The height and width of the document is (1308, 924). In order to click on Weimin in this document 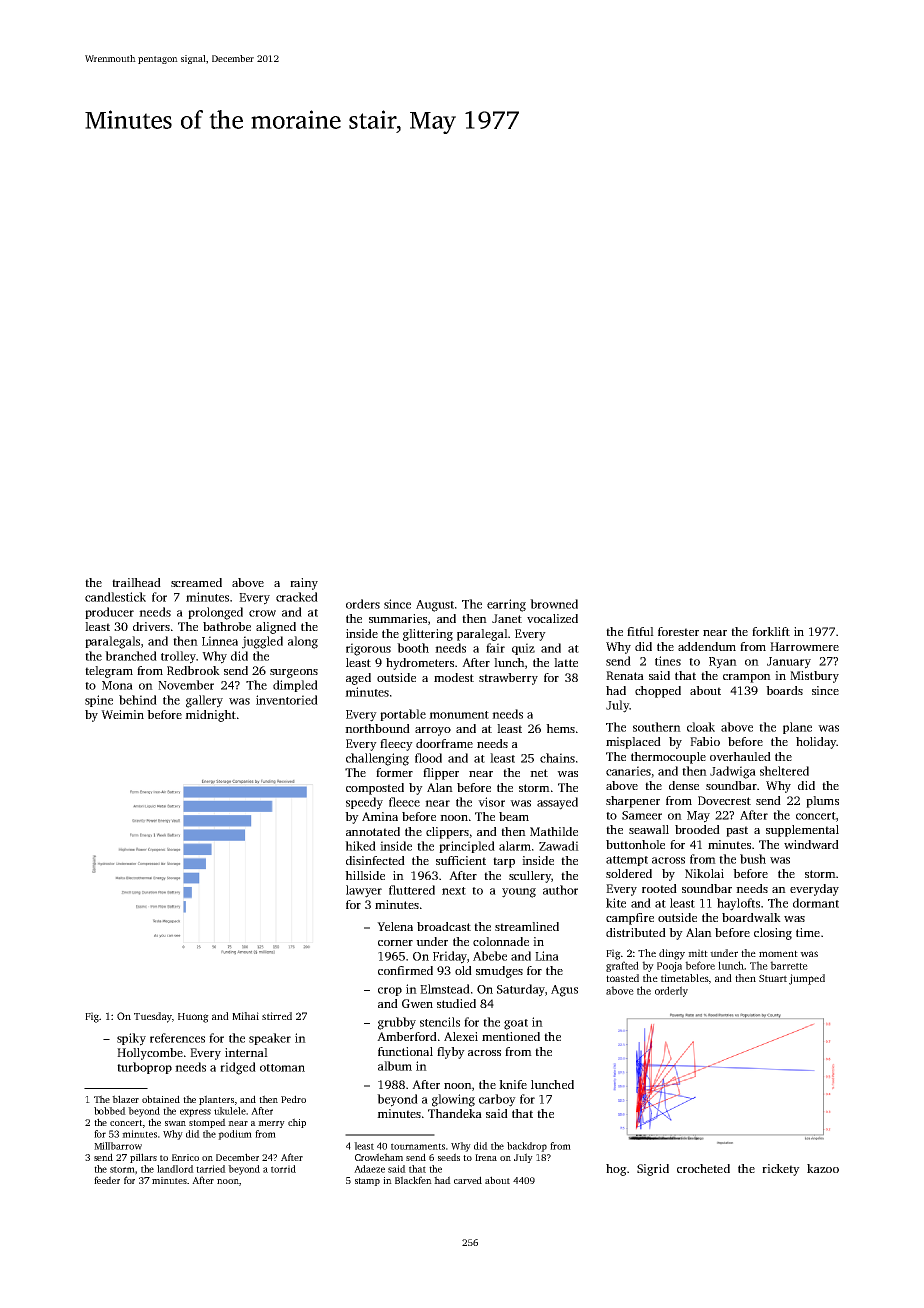, I will do `click(122, 714)`.
